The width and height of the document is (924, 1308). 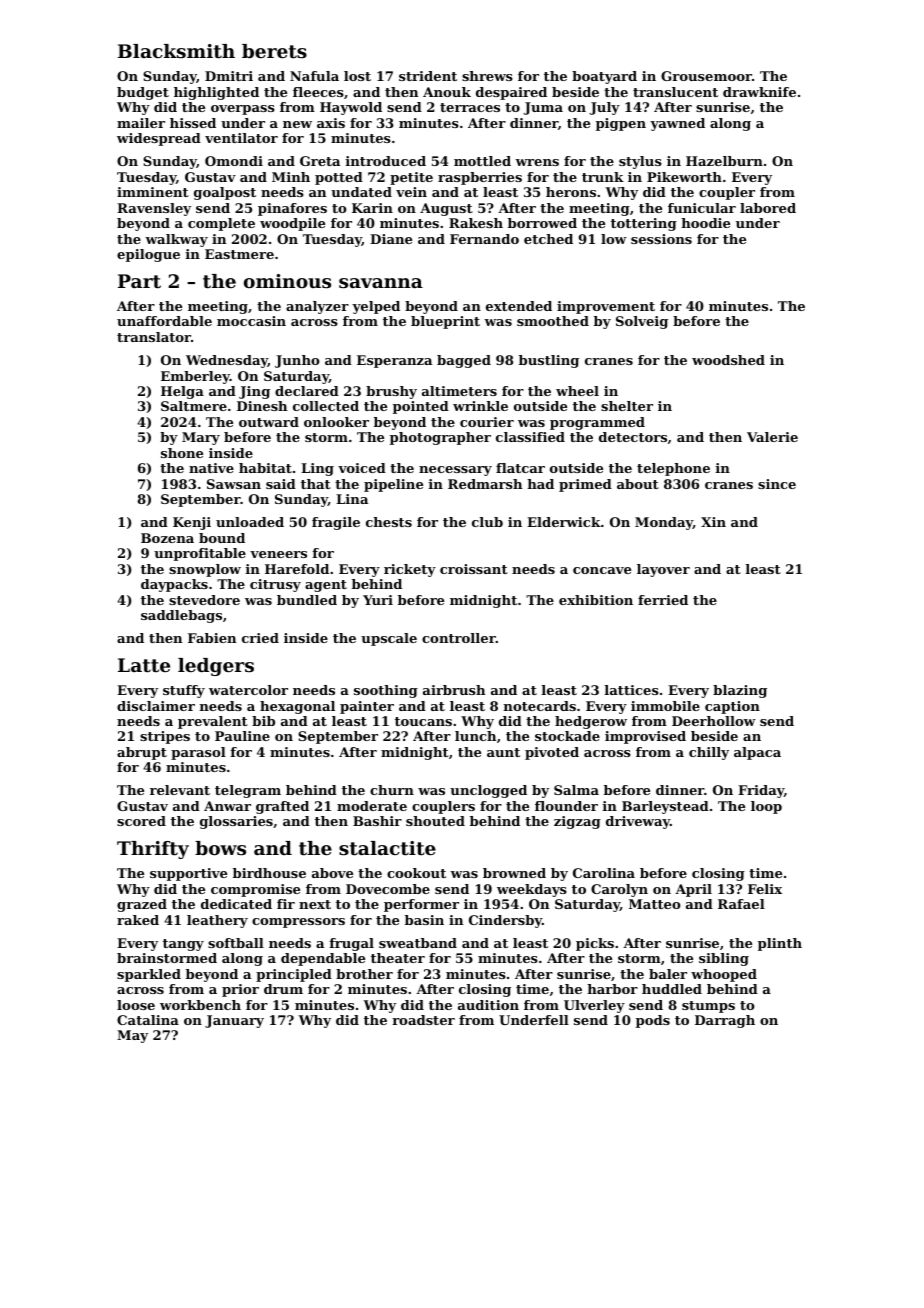 What do you see at coordinates (386, 691) in the document?
I see `soothing` at bounding box center [386, 691].
